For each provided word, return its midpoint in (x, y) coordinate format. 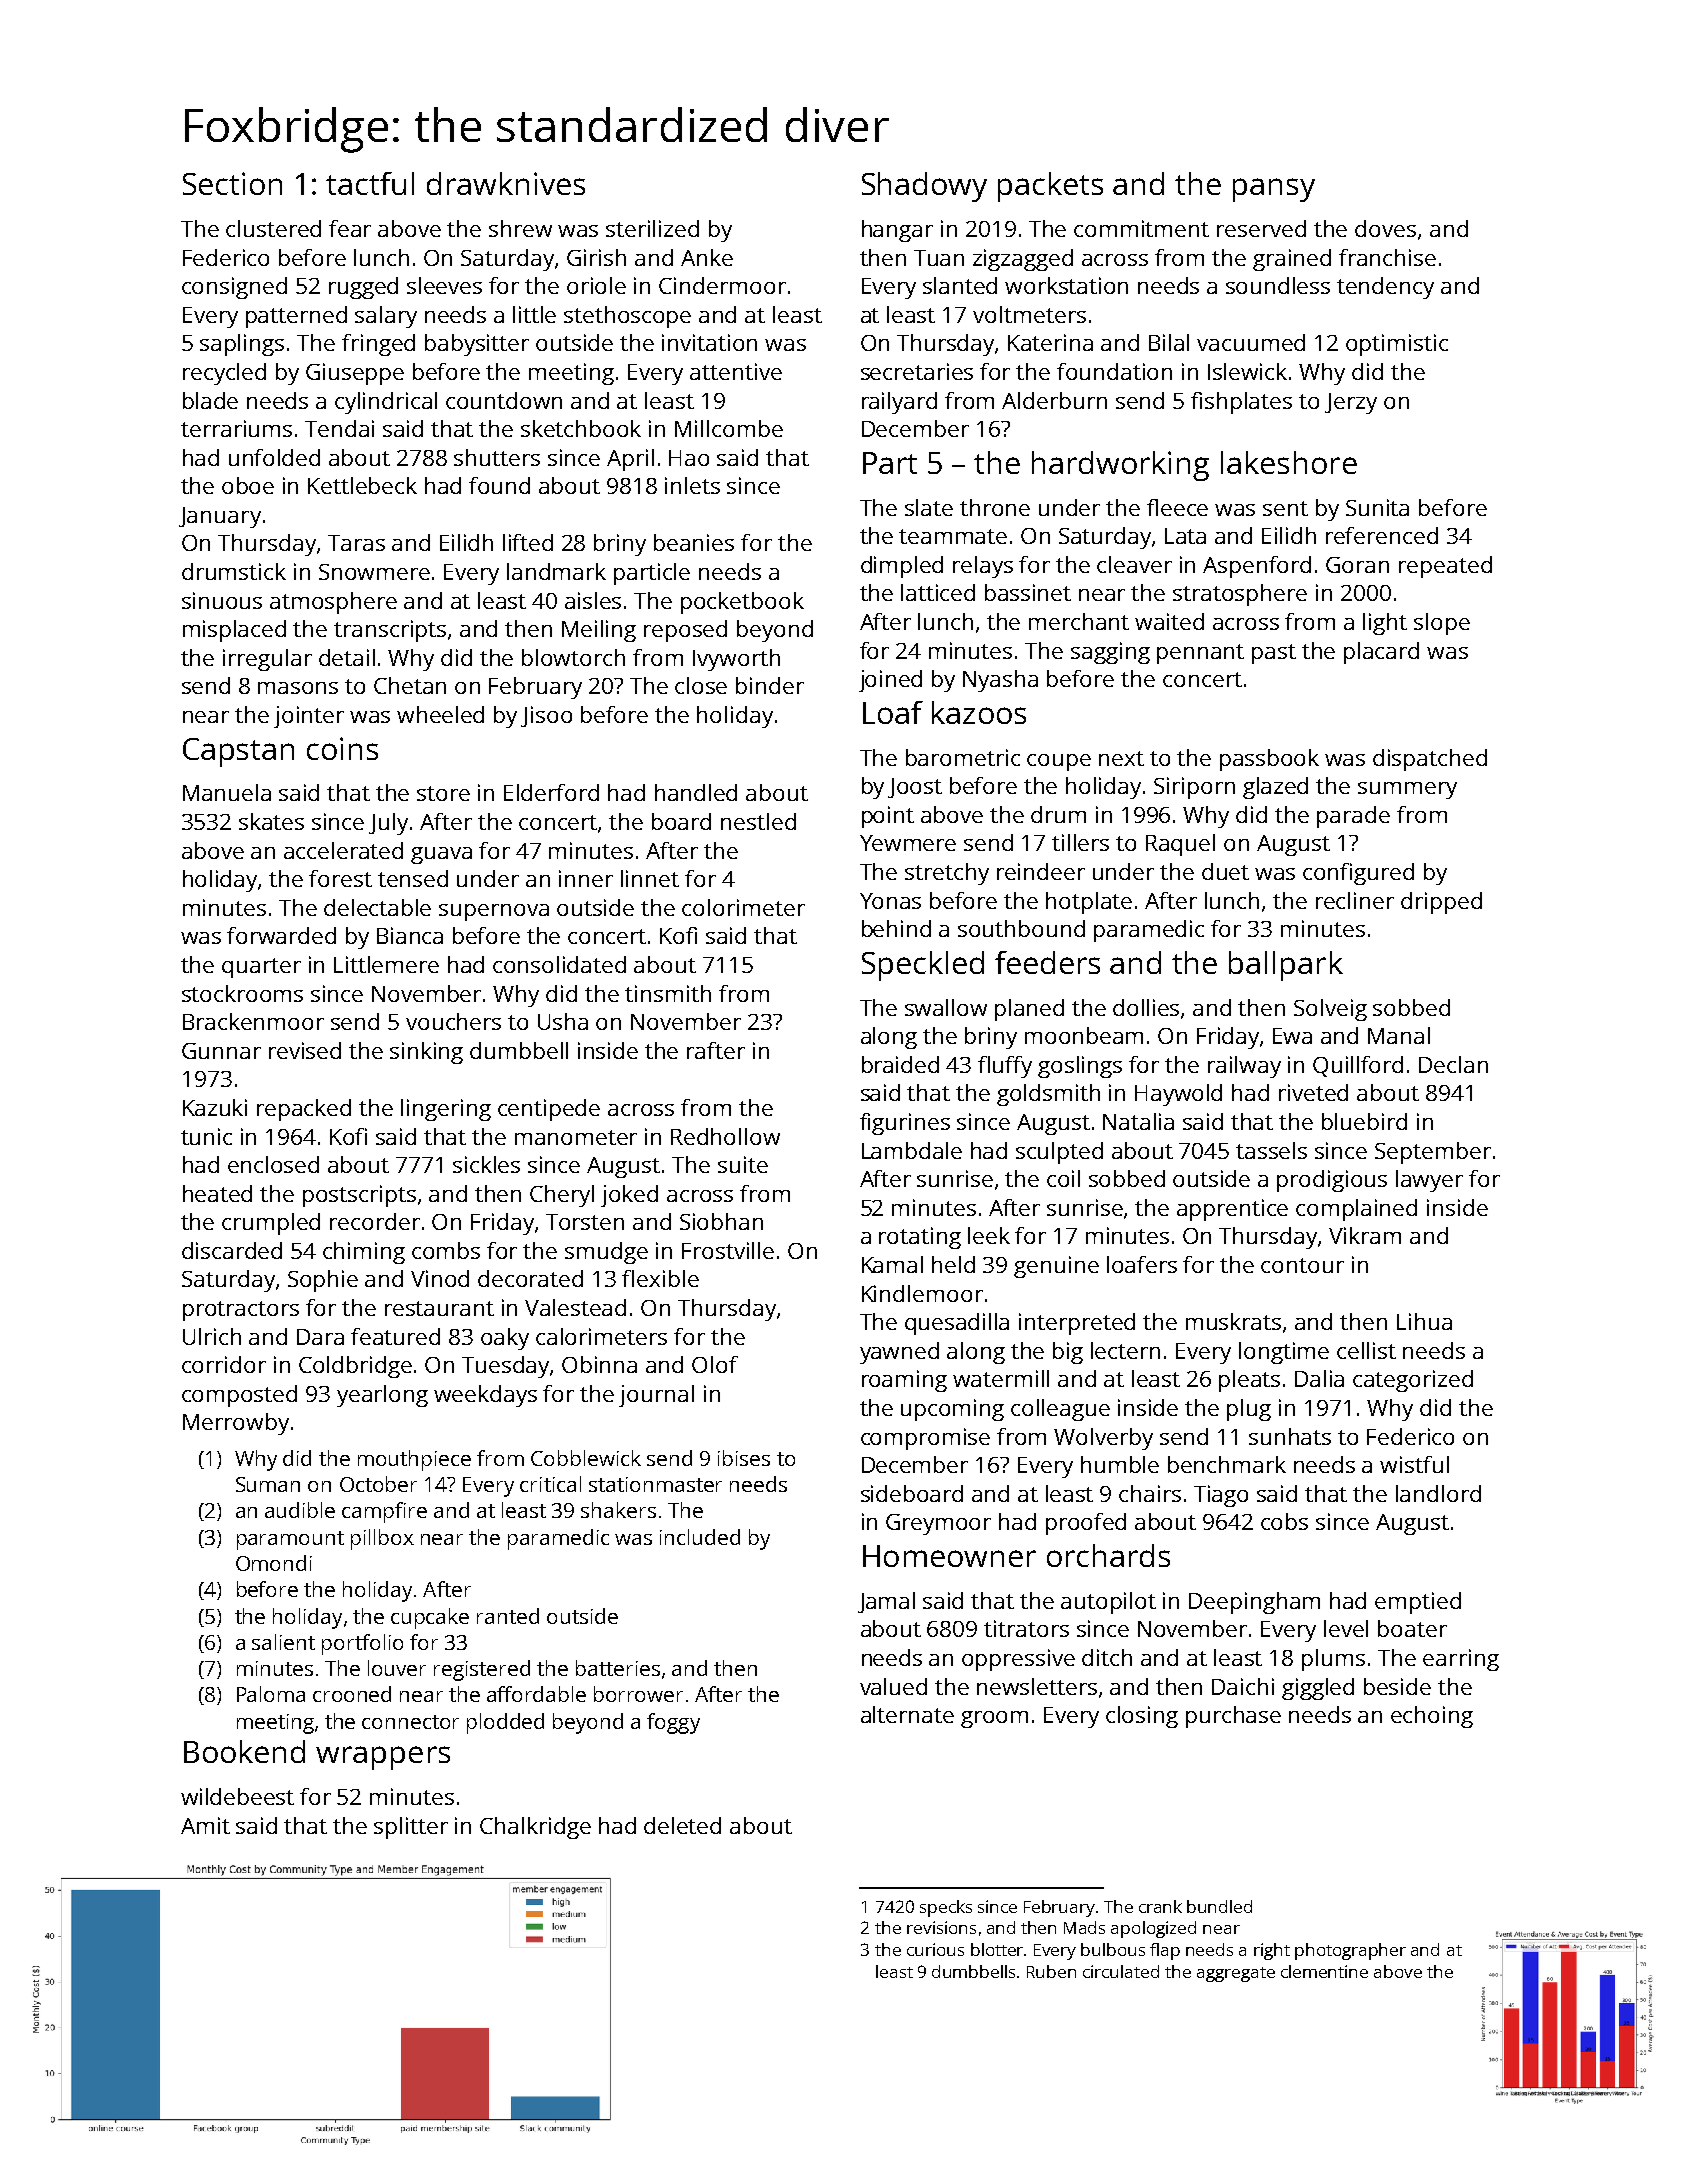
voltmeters (1029, 314)
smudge (606, 1253)
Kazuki (215, 1107)
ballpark (1286, 966)
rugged (363, 288)
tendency (1385, 288)
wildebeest (237, 1796)
